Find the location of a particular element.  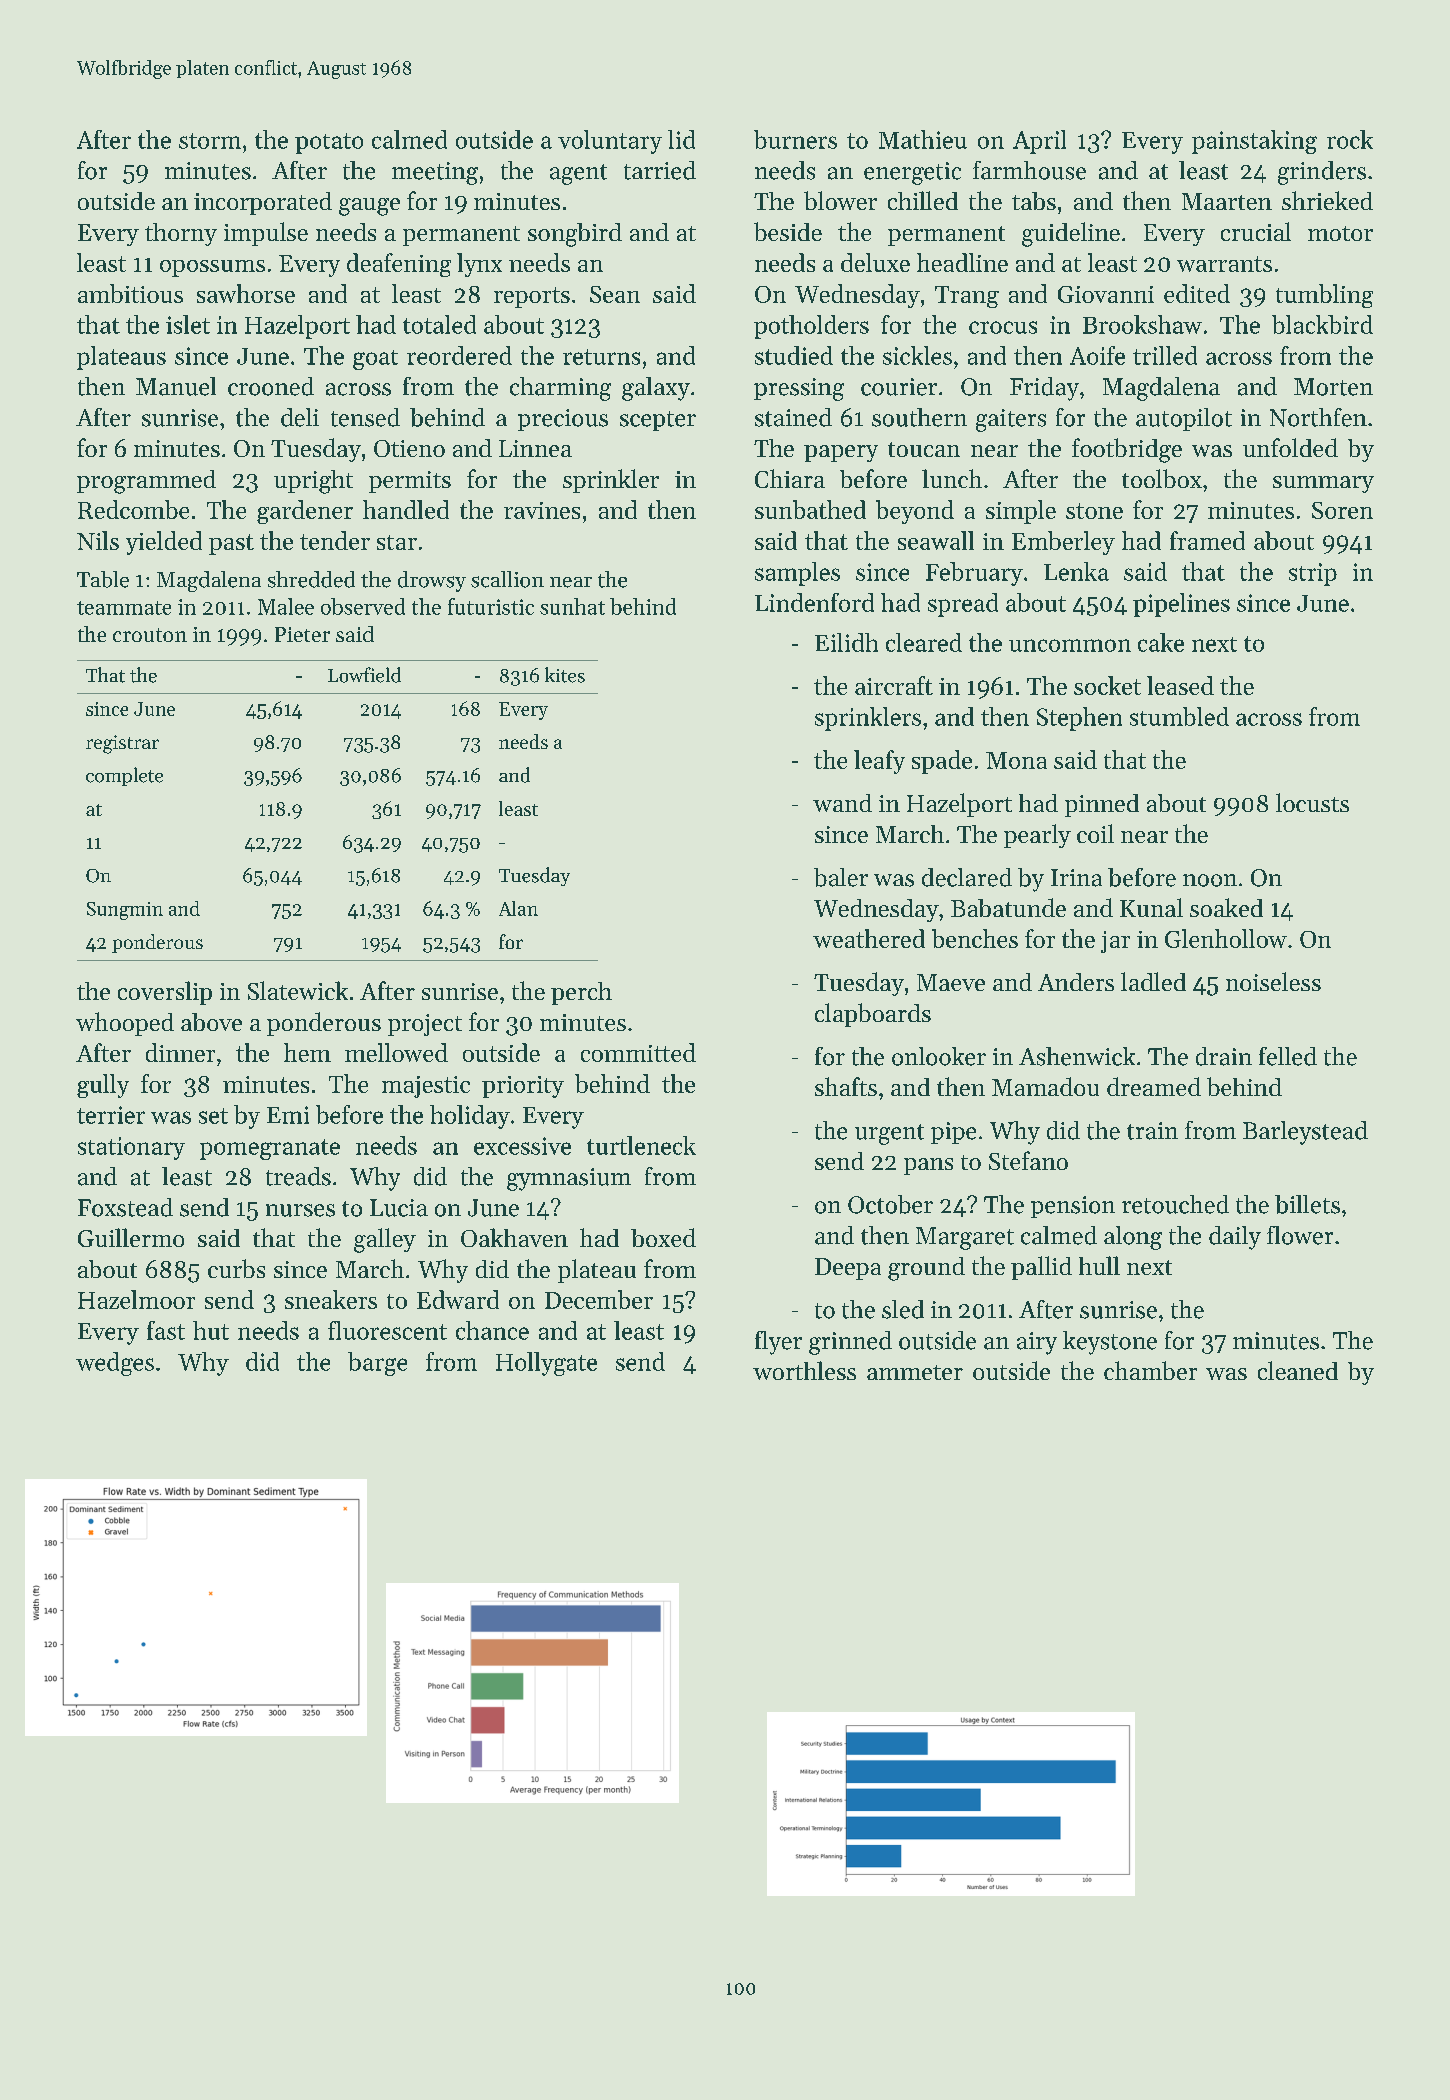

sunbathed is located at coordinates (810, 509).
